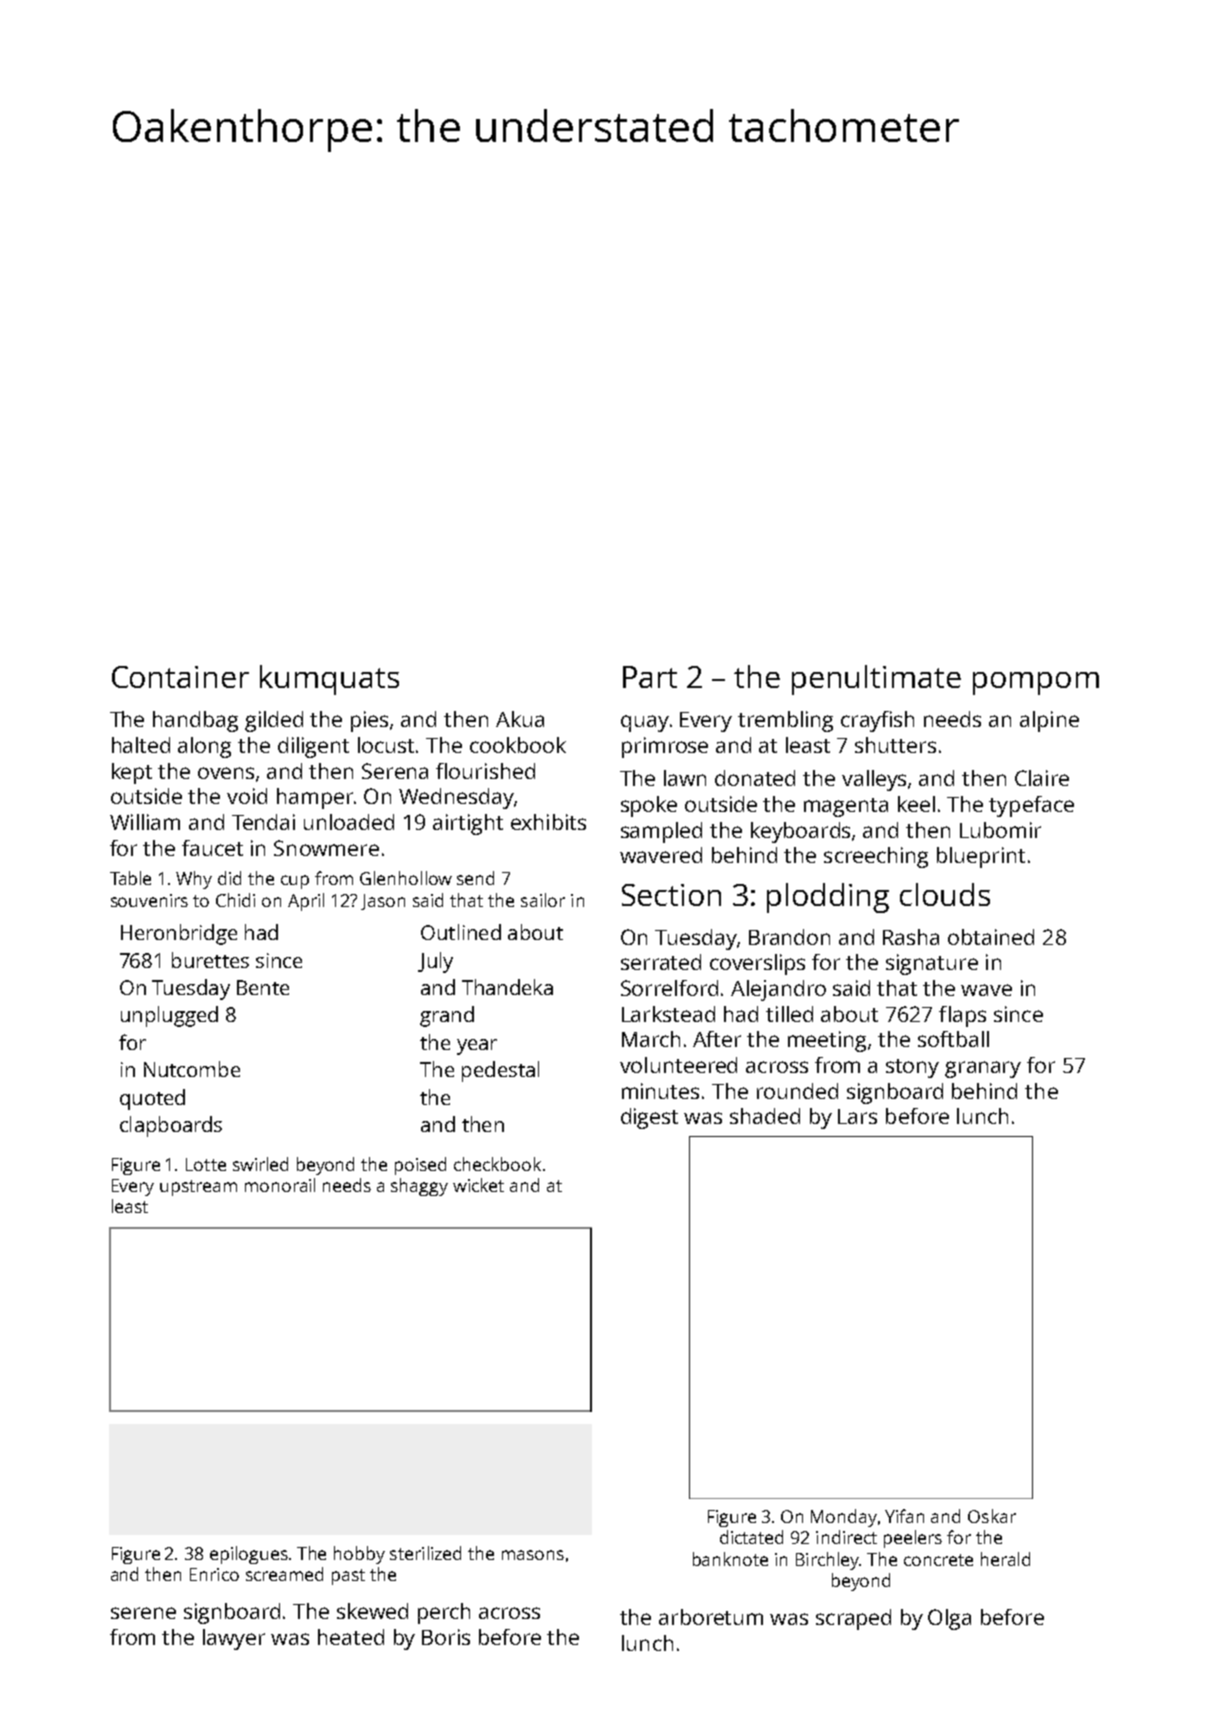 The image size is (1212, 1714). I want to click on upstream, so click(198, 1188).
